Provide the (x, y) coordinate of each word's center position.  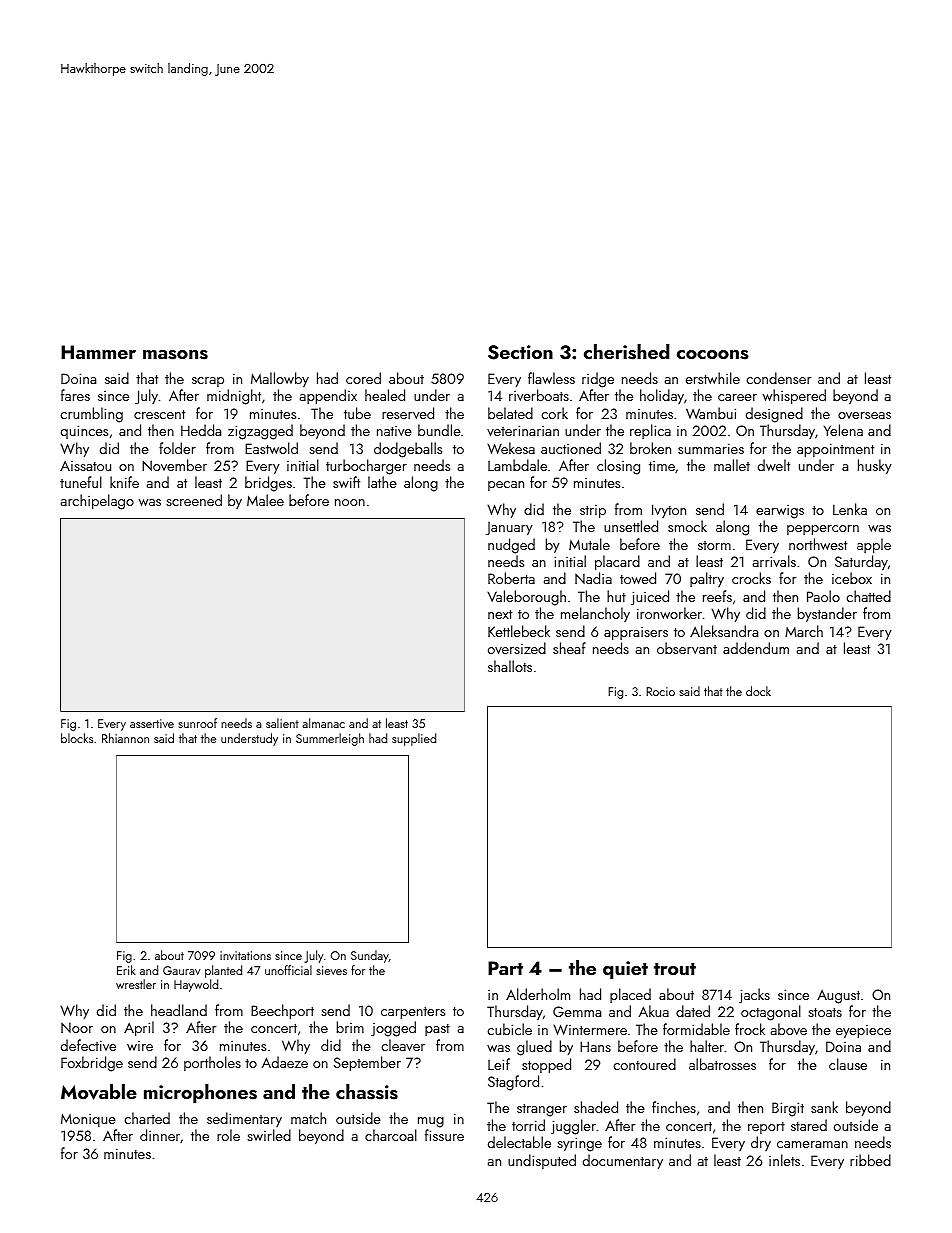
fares (75, 395)
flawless (551, 378)
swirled (269, 1135)
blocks (77, 738)
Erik (126, 970)
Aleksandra (724, 631)
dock (758, 691)
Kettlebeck (519, 631)
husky (875, 467)
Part (505, 968)
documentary (623, 1161)
